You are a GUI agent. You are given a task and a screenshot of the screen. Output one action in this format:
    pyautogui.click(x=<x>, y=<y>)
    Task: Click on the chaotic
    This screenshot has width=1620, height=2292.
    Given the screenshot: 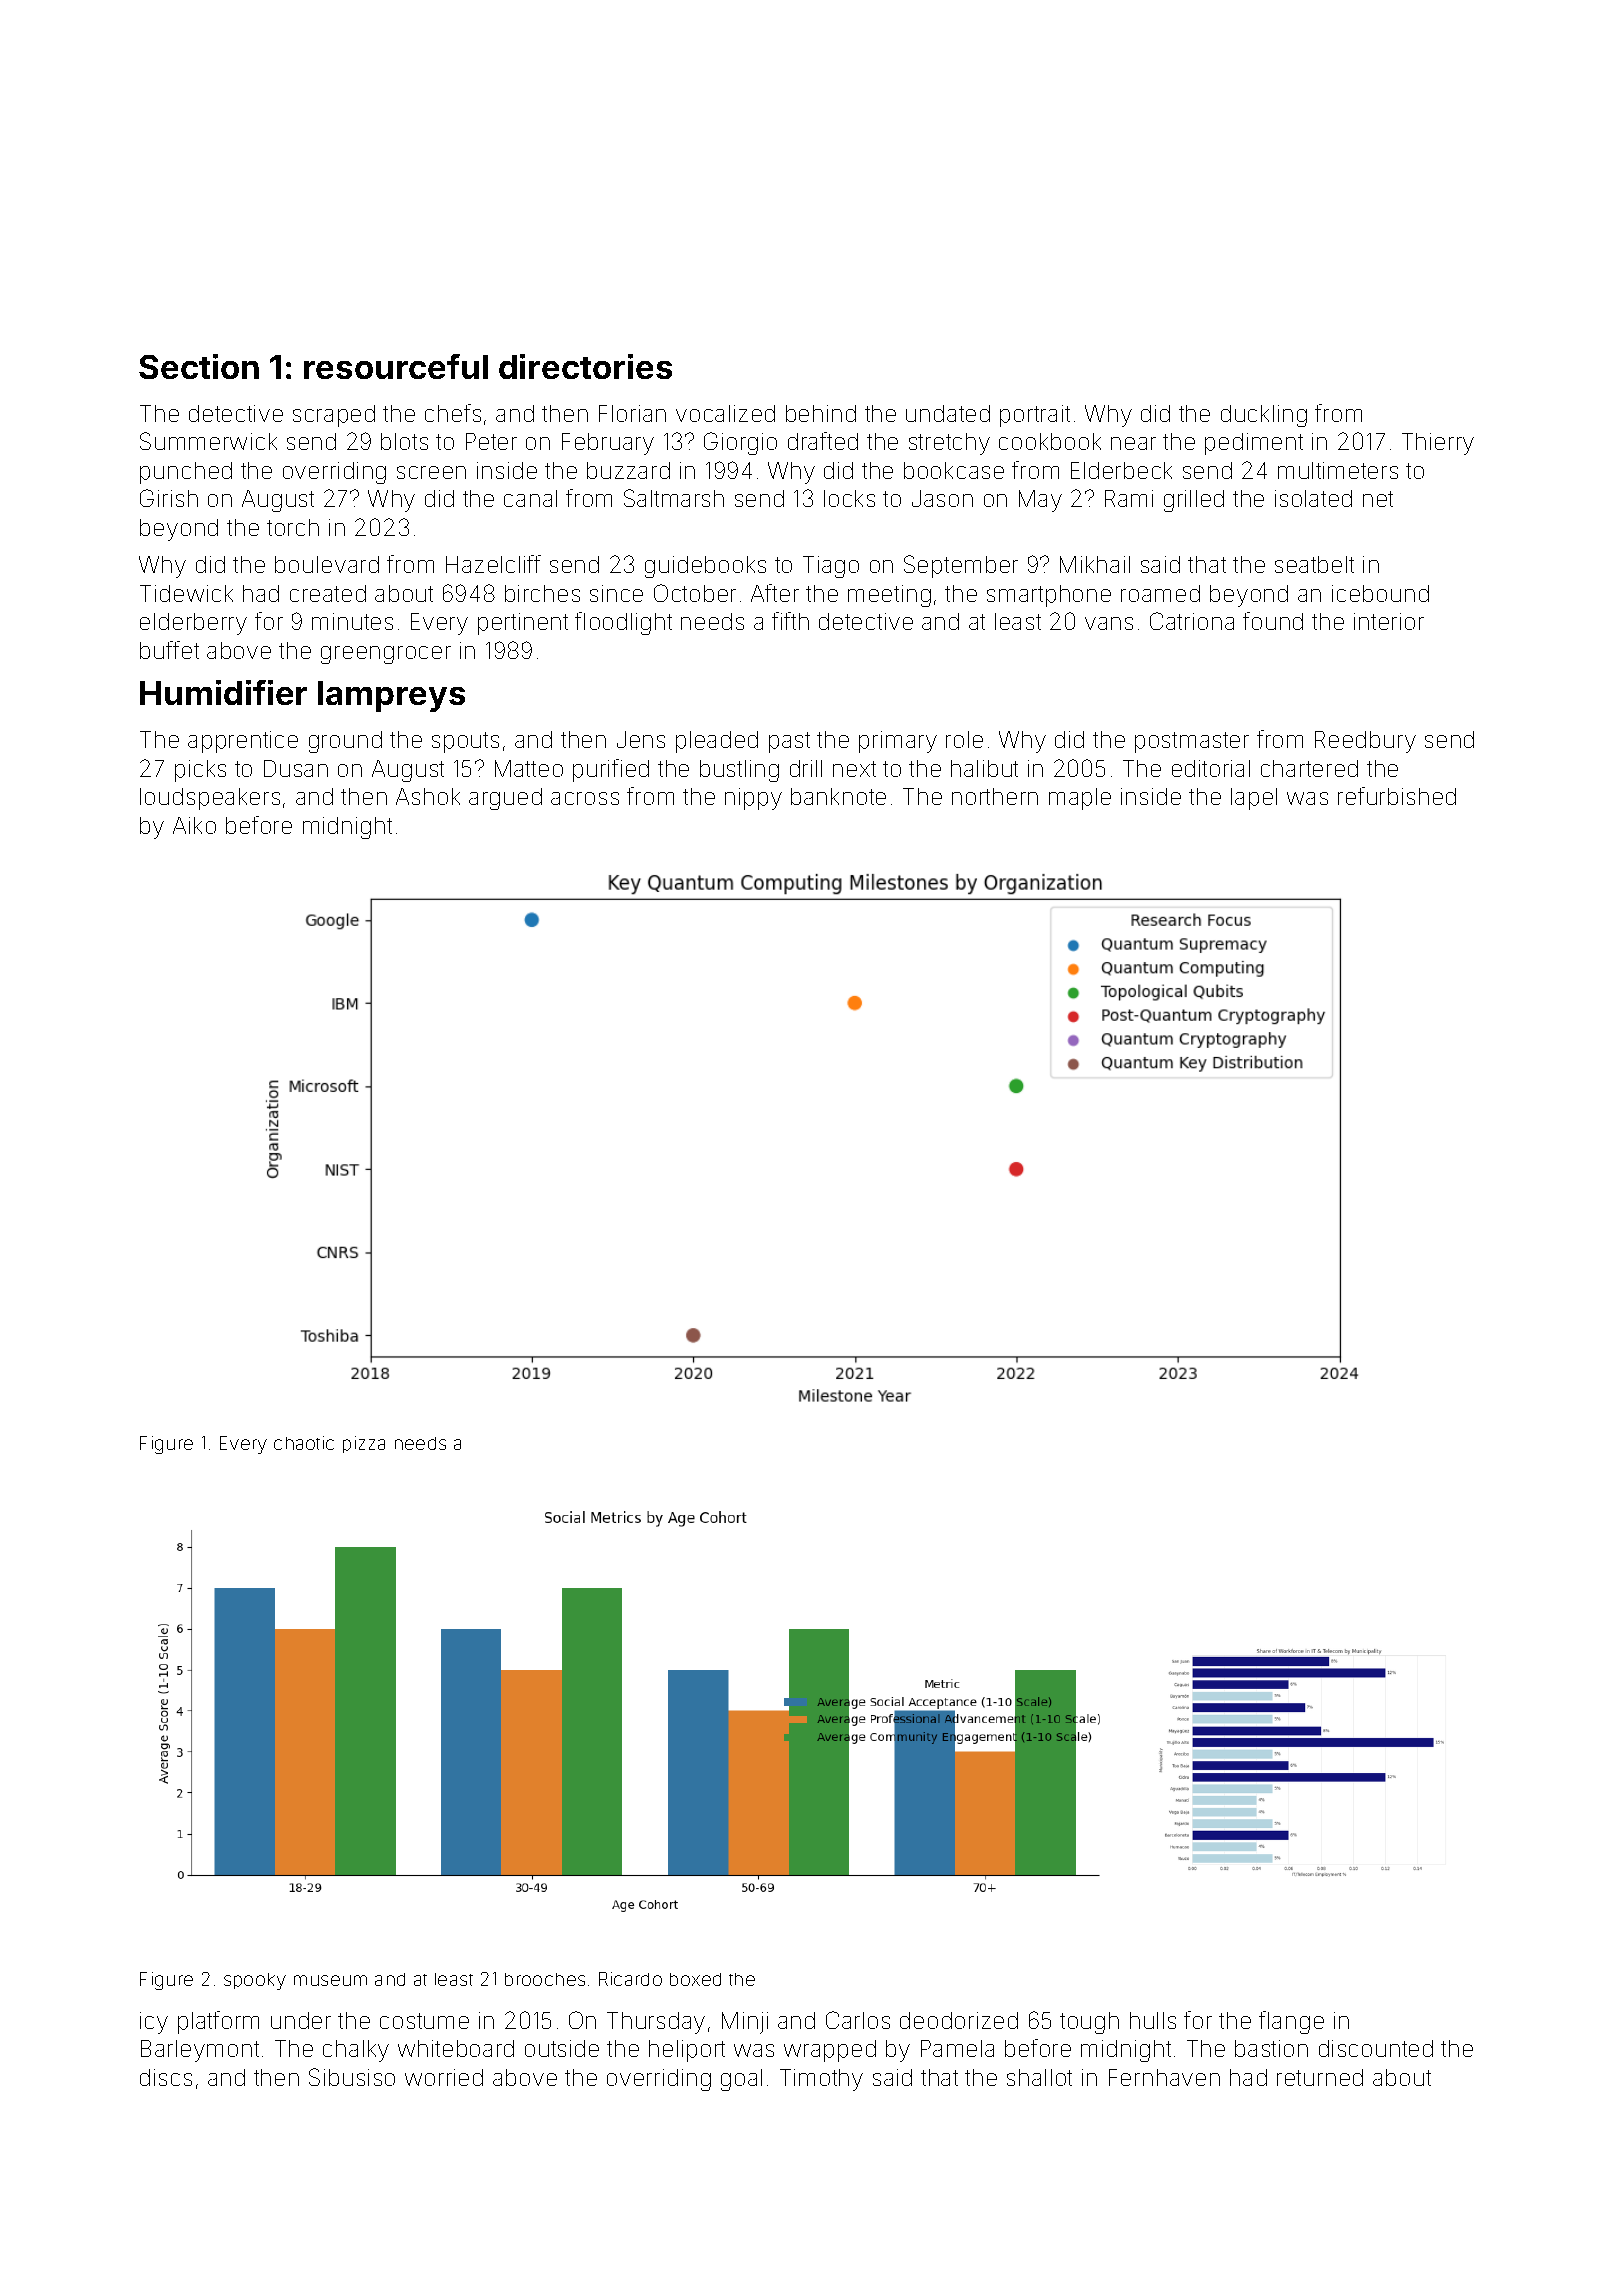 What is the action you would take?
    pyautogui.click(x=304, y=1443)
